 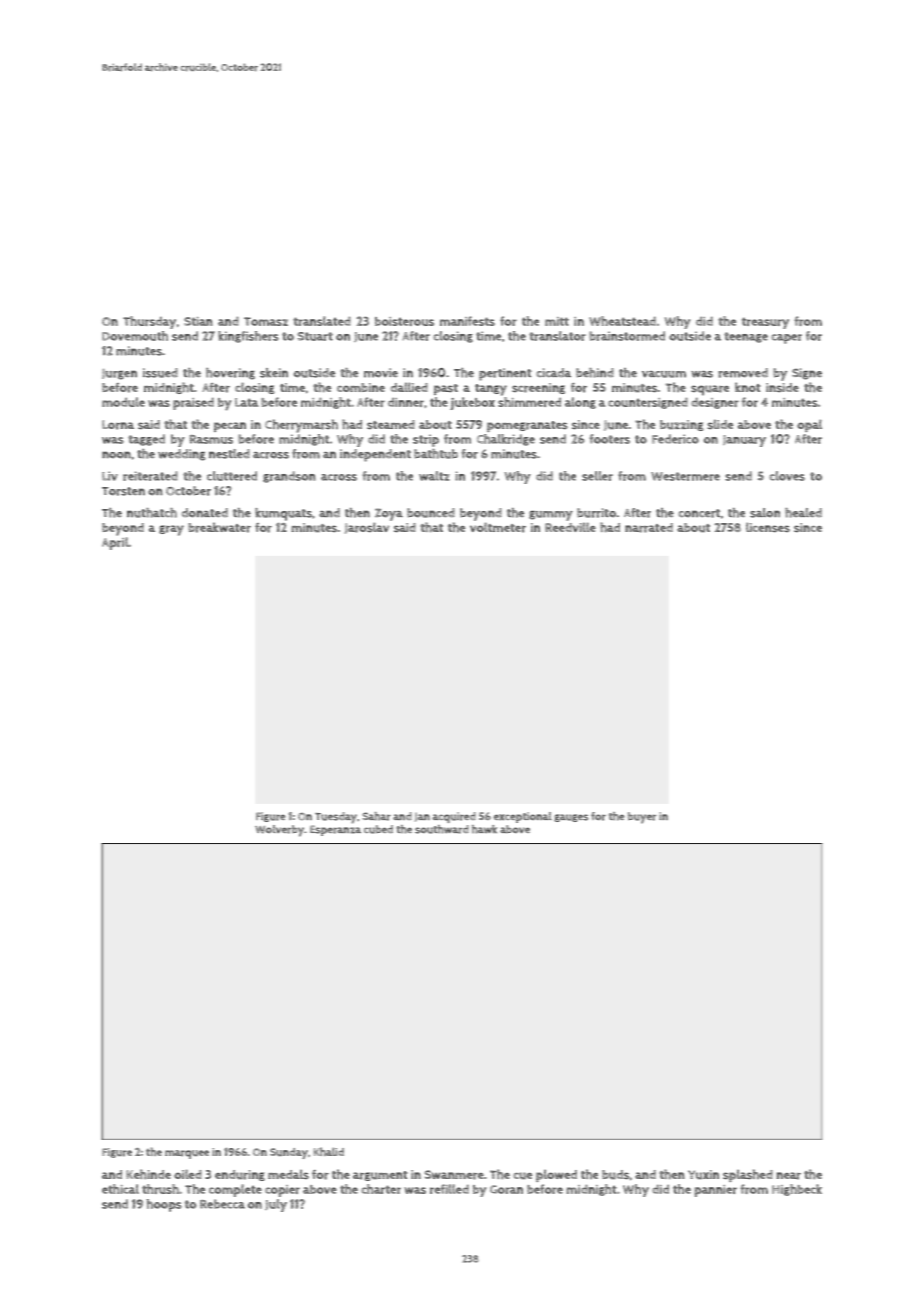 What do you see at coordinates (571, 818) in the document?
I see `gauges` at bounding box center [571, 818].
